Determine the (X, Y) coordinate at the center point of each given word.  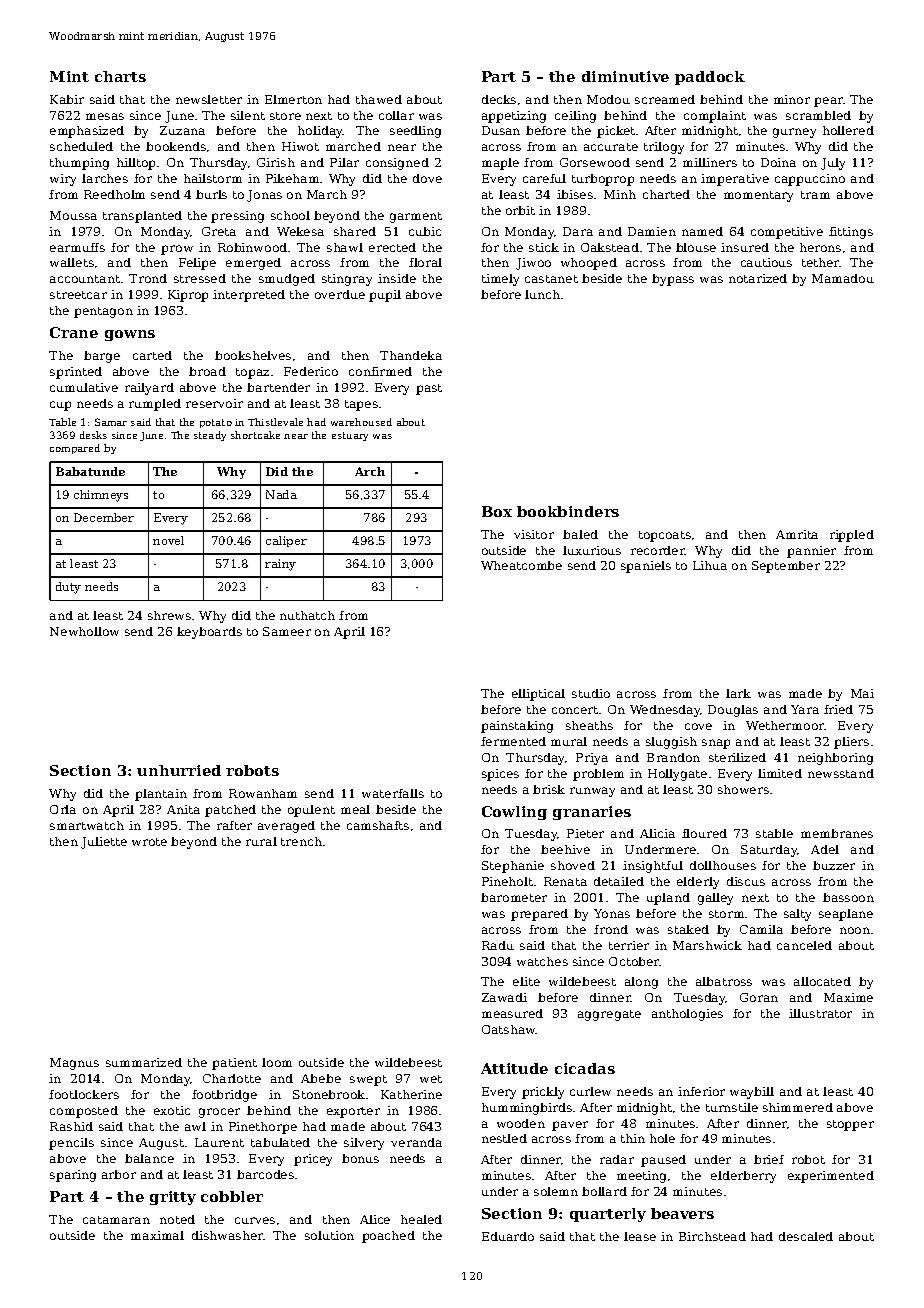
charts (120, 76)
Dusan (501, 130)
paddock (710, 78)
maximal (157, 1235)
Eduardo (508, 1236)
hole (662, 1138)
